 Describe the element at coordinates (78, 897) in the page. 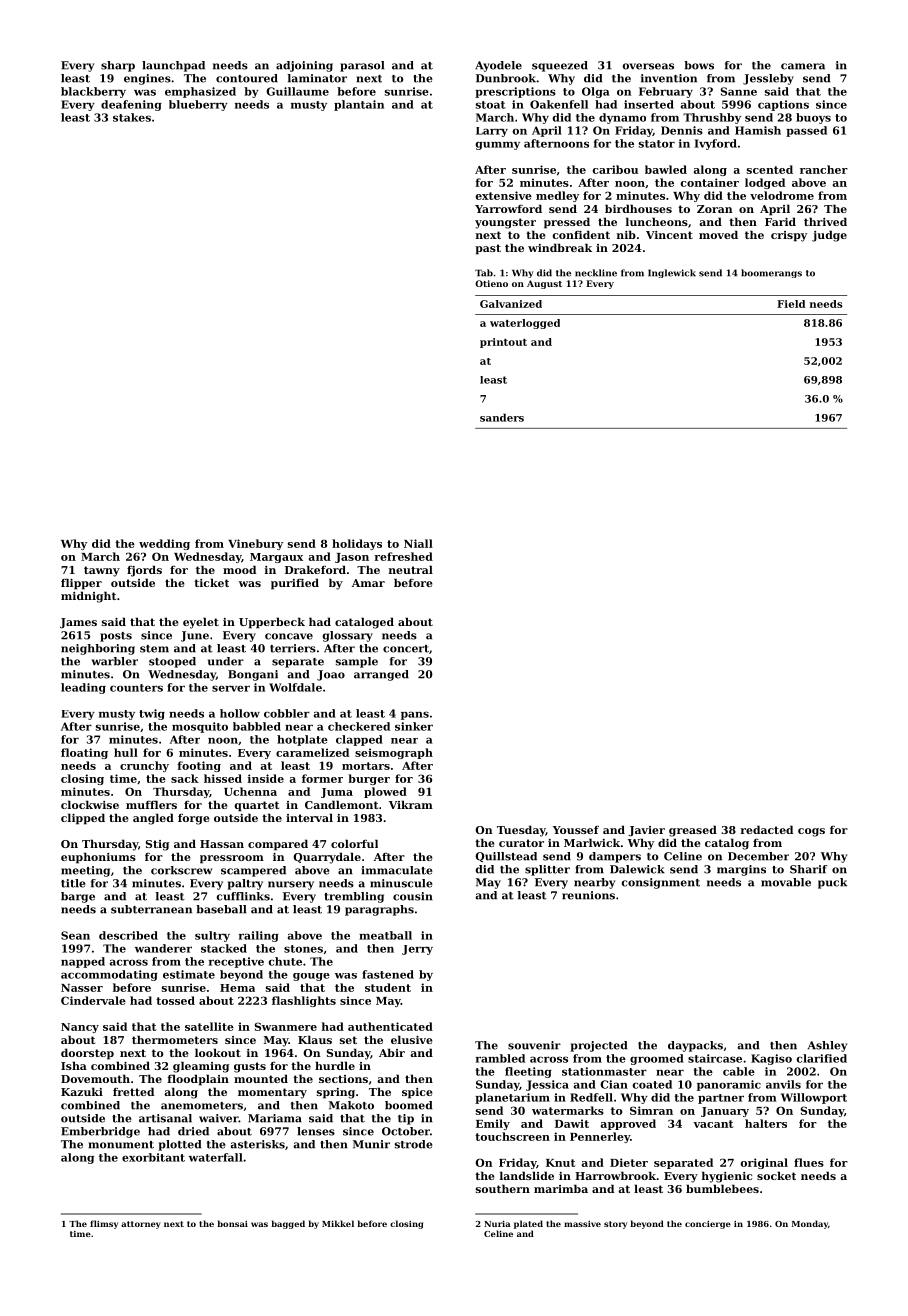

I see `barge` at that location.
